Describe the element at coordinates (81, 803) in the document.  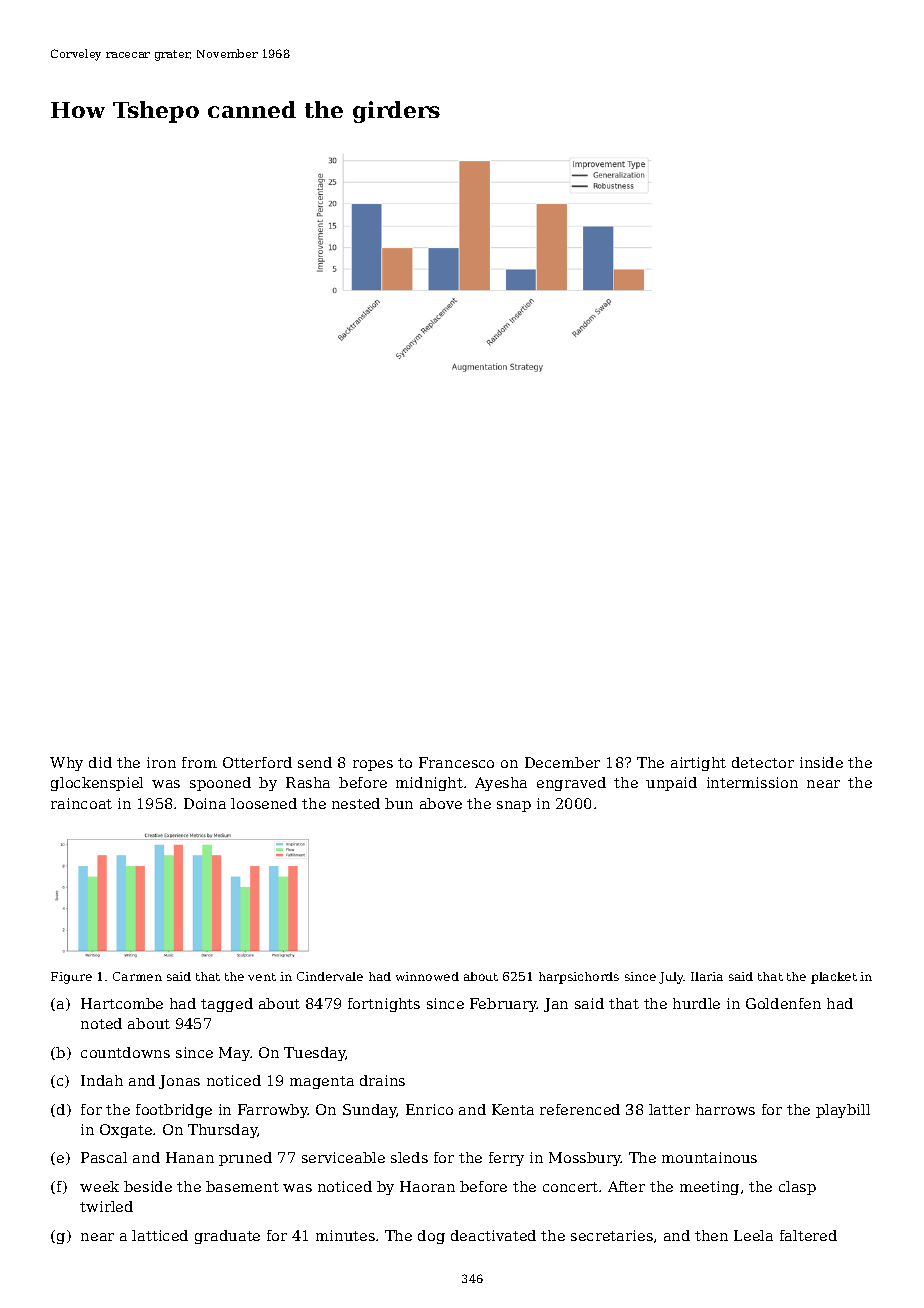
I see `raincoat` at that location.
